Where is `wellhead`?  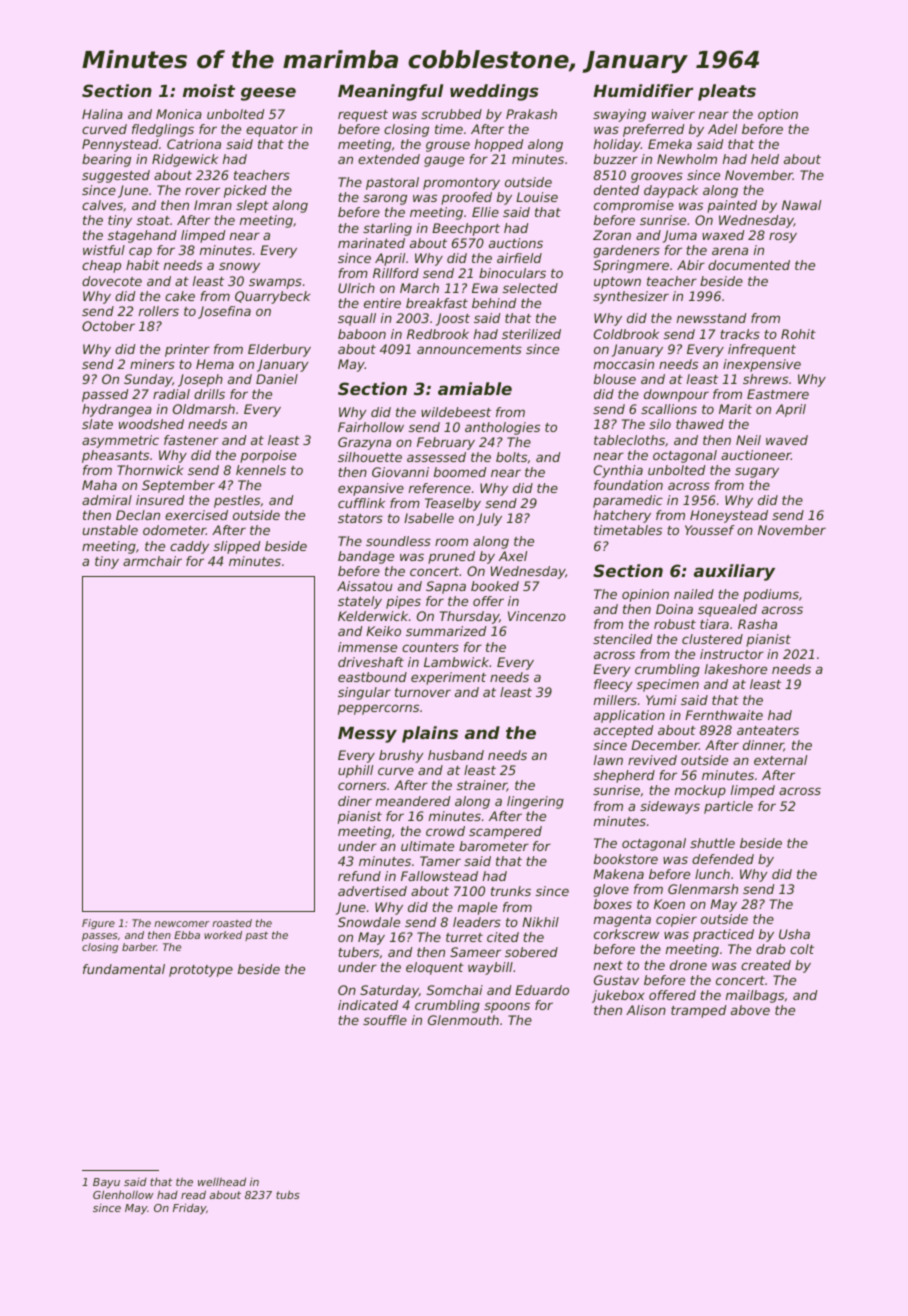
wellhead is located at coordinates (222, 1181).
